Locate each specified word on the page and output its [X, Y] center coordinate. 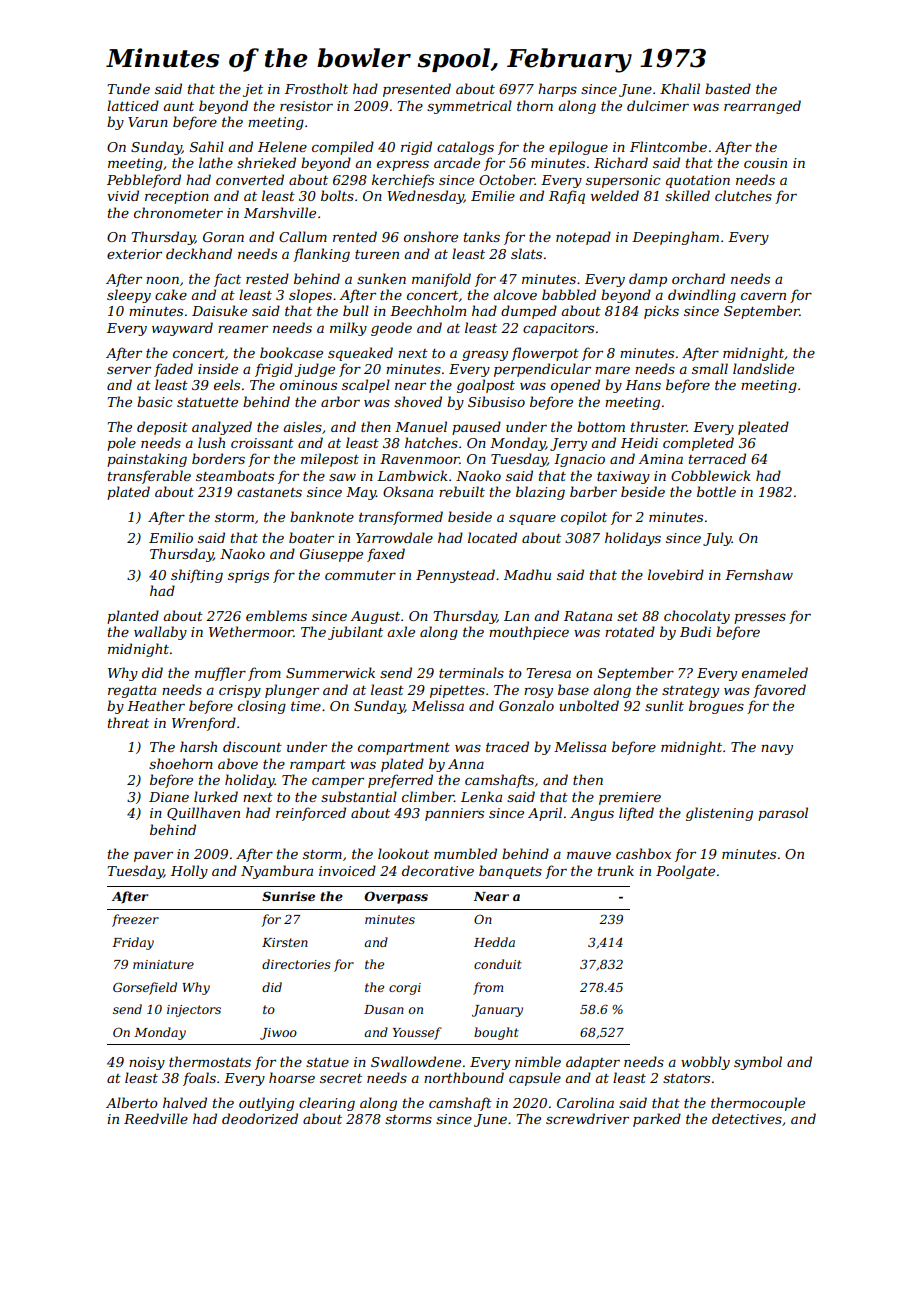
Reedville [156, 1118]
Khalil [680, 88]
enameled [775, 672]
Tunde [128, 88]
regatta [132, 692]
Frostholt [316, 88]
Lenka [481, 796]
